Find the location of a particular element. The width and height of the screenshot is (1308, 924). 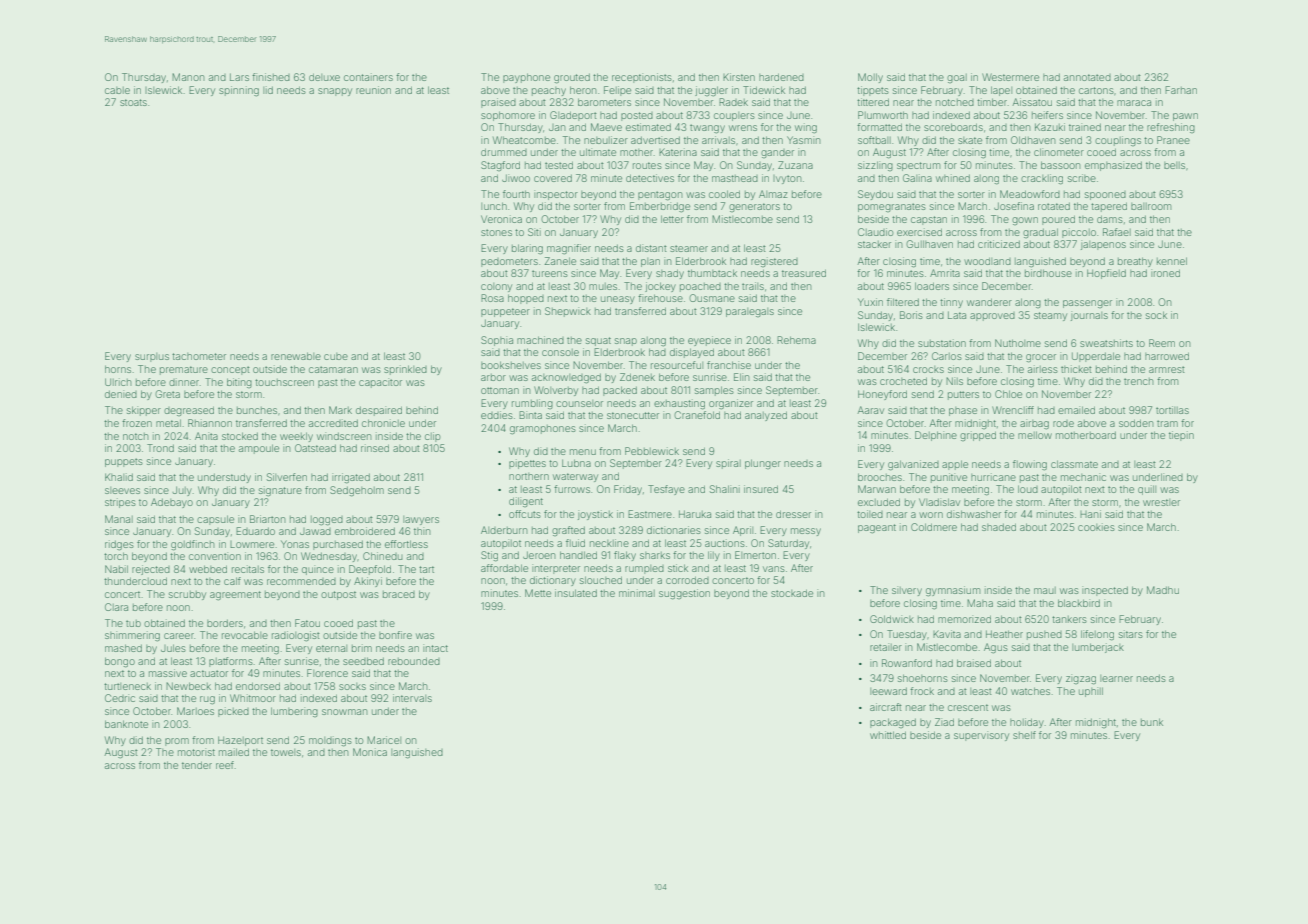

vans is located at coordinates (774, 569).
